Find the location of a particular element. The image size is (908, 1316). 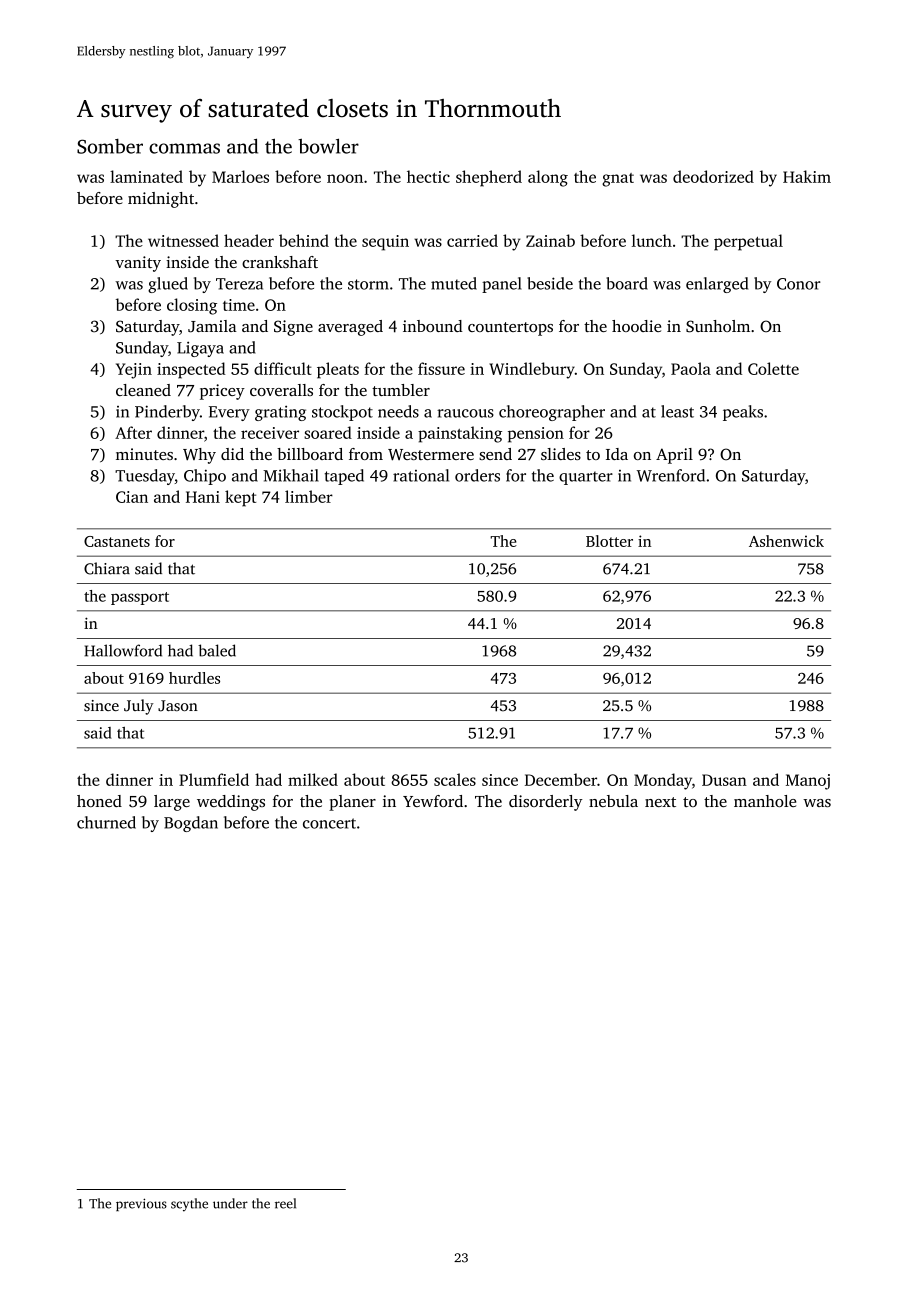

choreographer is located at coordinates (552, 413).
